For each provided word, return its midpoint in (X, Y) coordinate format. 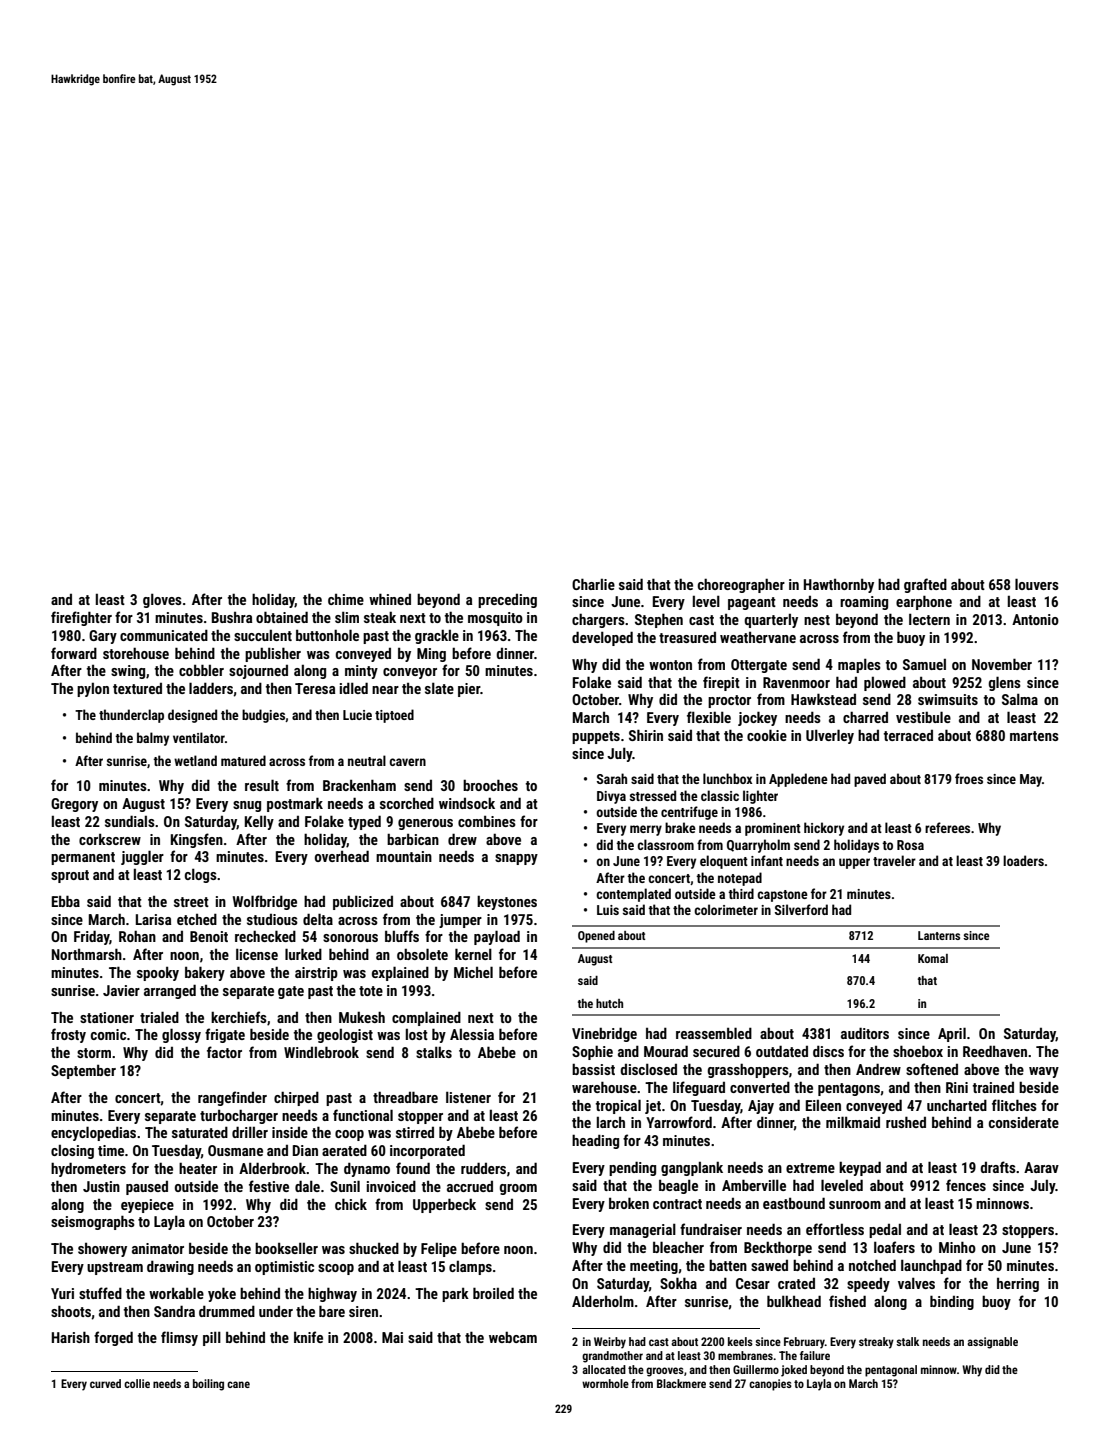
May (1031, 780)
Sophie (592, 1052)
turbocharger (239, 1116)
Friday (92, 937)
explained (400, 973)
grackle (437, 636)
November (1002, 664)
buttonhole (327, 635)
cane (238, 1384)
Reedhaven (995, 1051)
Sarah (612, 778)
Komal (933, 958)
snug (247, 806)
